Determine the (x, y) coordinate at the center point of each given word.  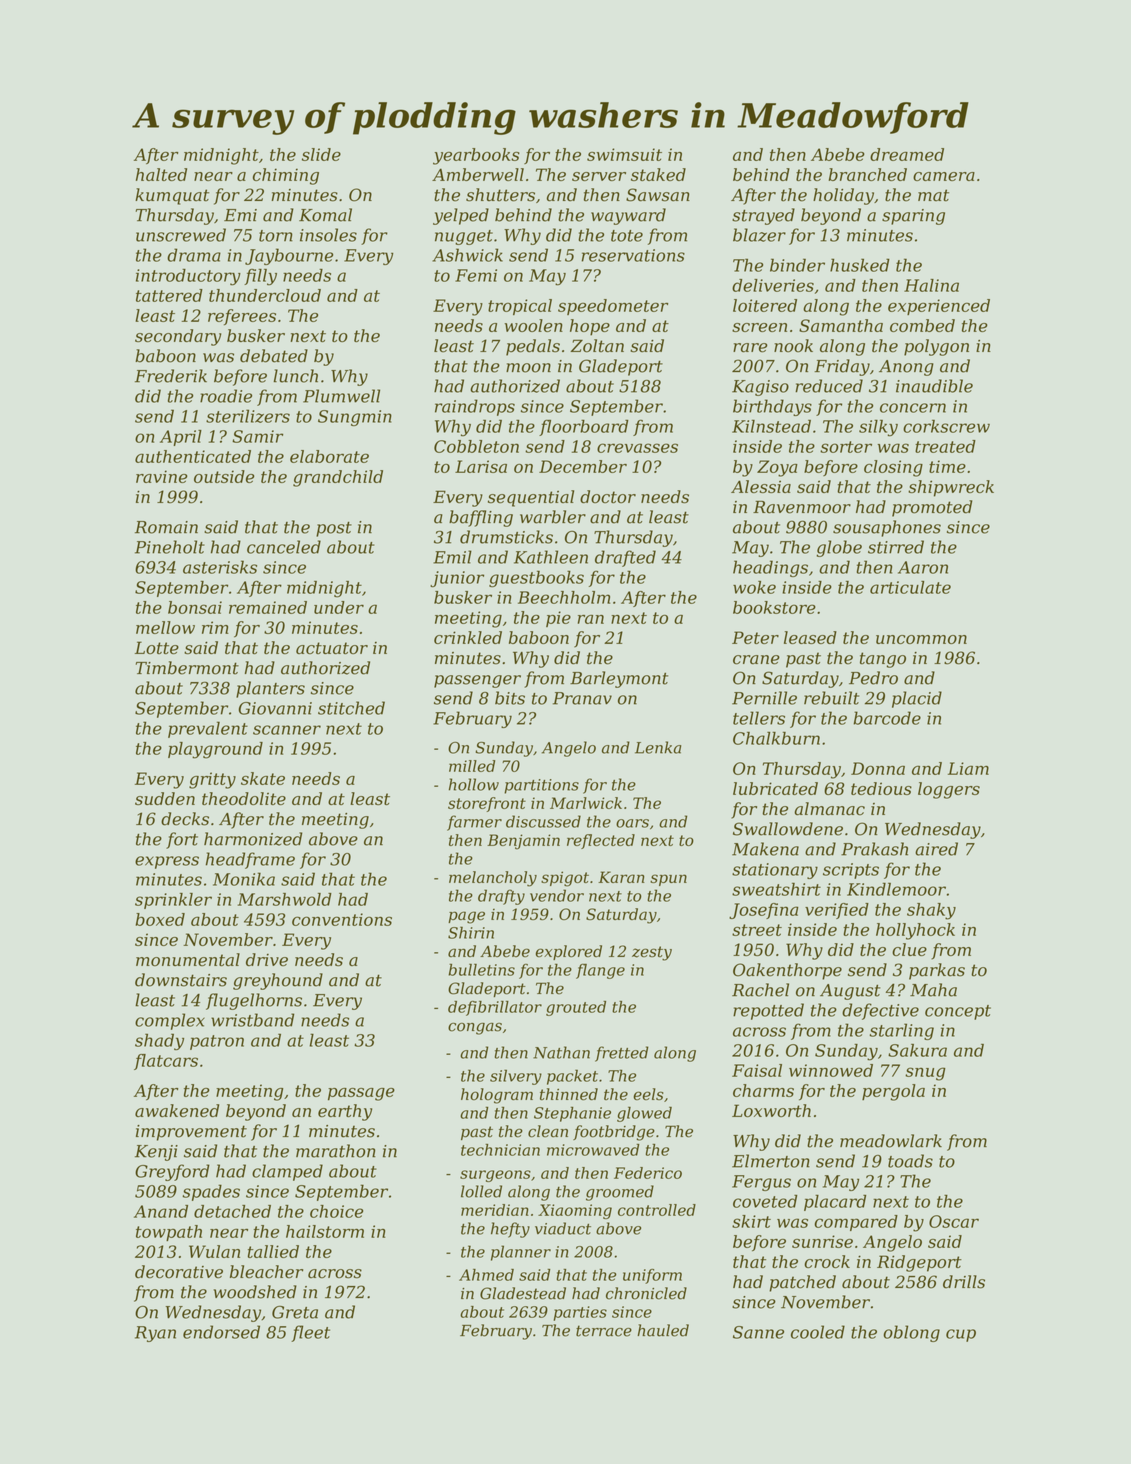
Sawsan (658, 195)
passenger (477, 681)
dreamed (907, 154)
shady (159, 1041)
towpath (169, 1233)
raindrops (475, 407)
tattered (169, 295)
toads (910, 1161)
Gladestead (523, 1293)
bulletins (481, 970)
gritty (212, 780)
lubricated (775, 788)
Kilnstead (771, 426)
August (850, 992)
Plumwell (341, 396)
